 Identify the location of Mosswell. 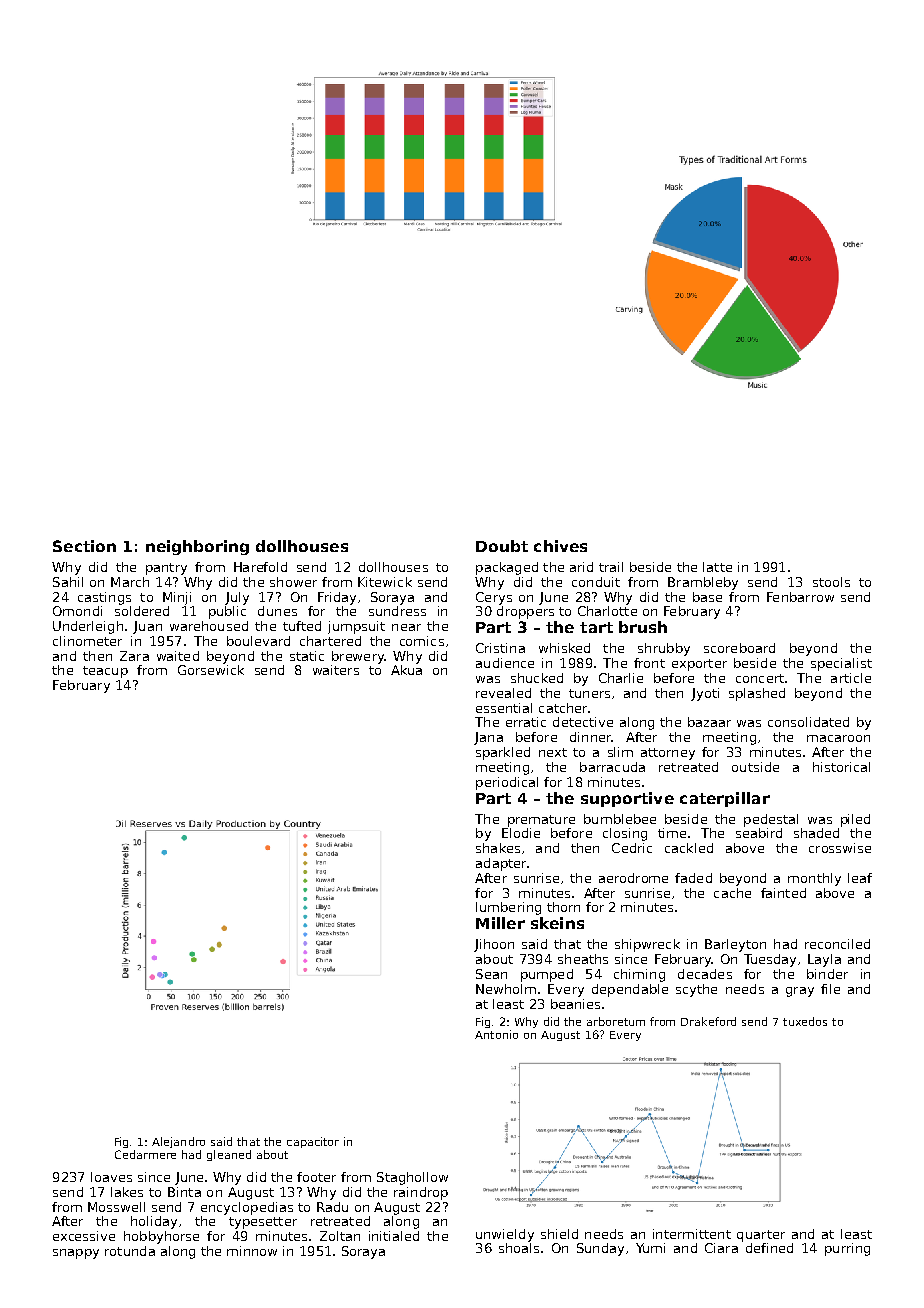
(116, 1207).
